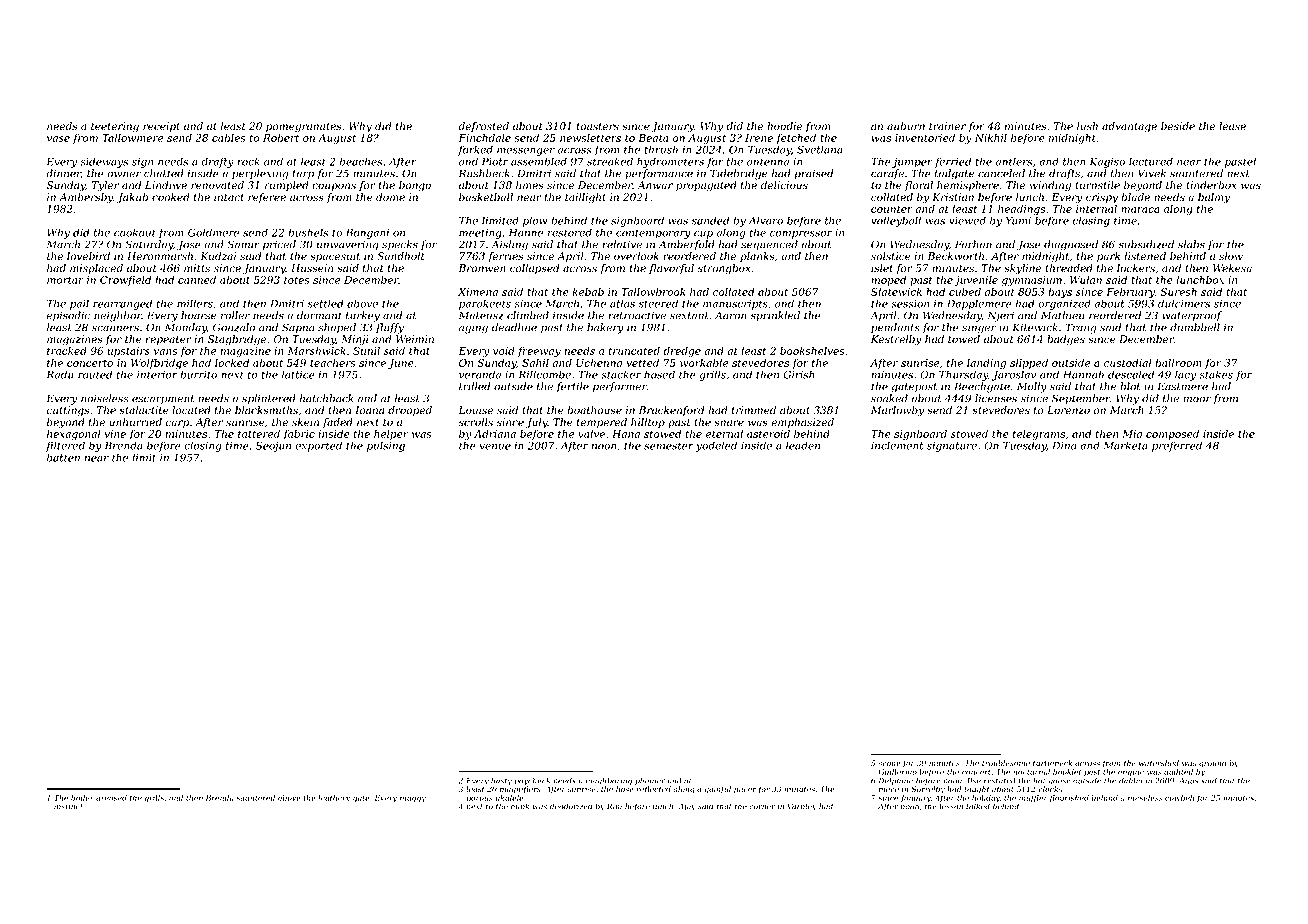 The height and width of the image is (924, 1308). Describe the element at coordinates (1177, 446) in the image. I see `preferred` at that location.
